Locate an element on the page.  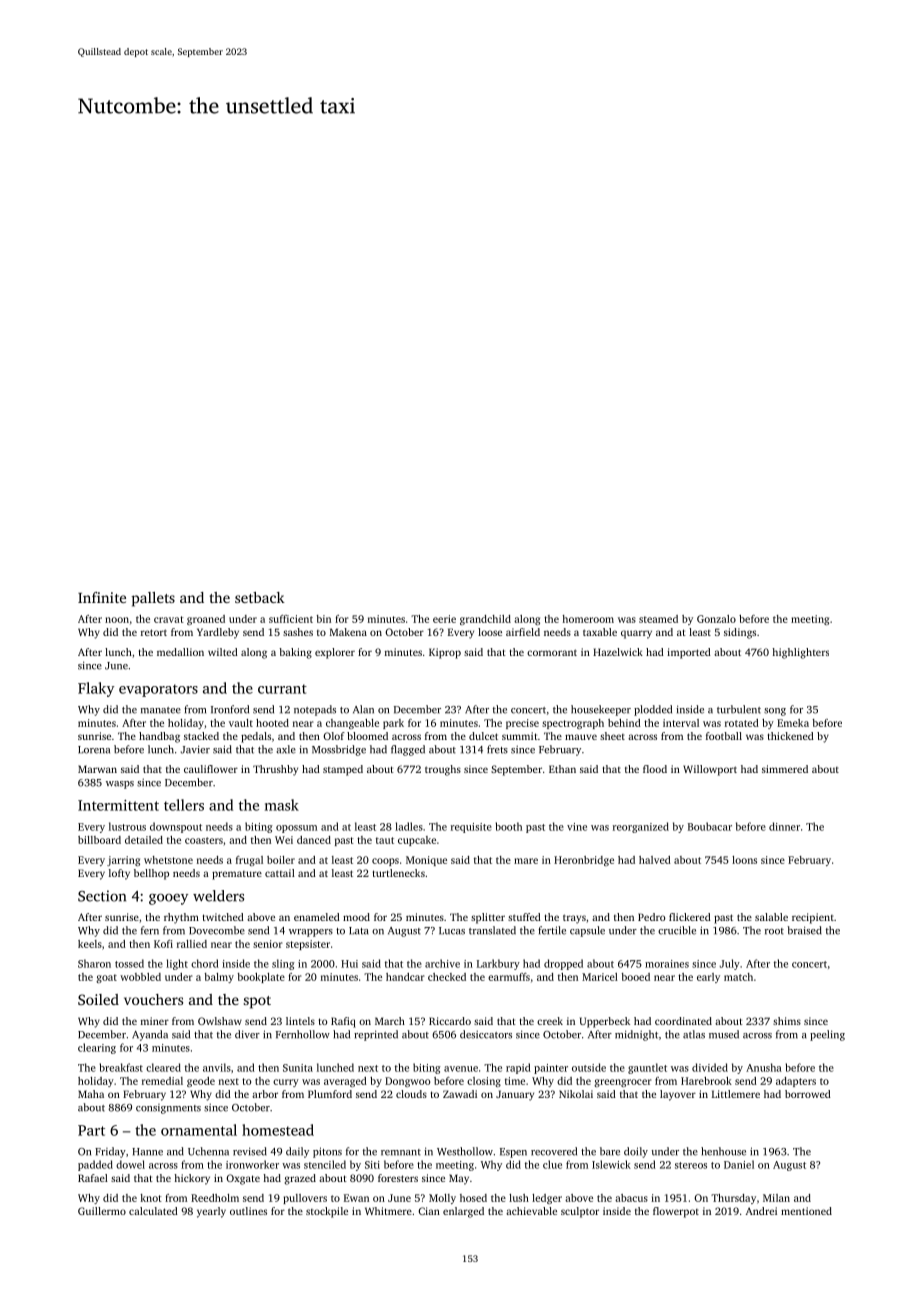
Whitmere is located at coordinates (388, 1211).
